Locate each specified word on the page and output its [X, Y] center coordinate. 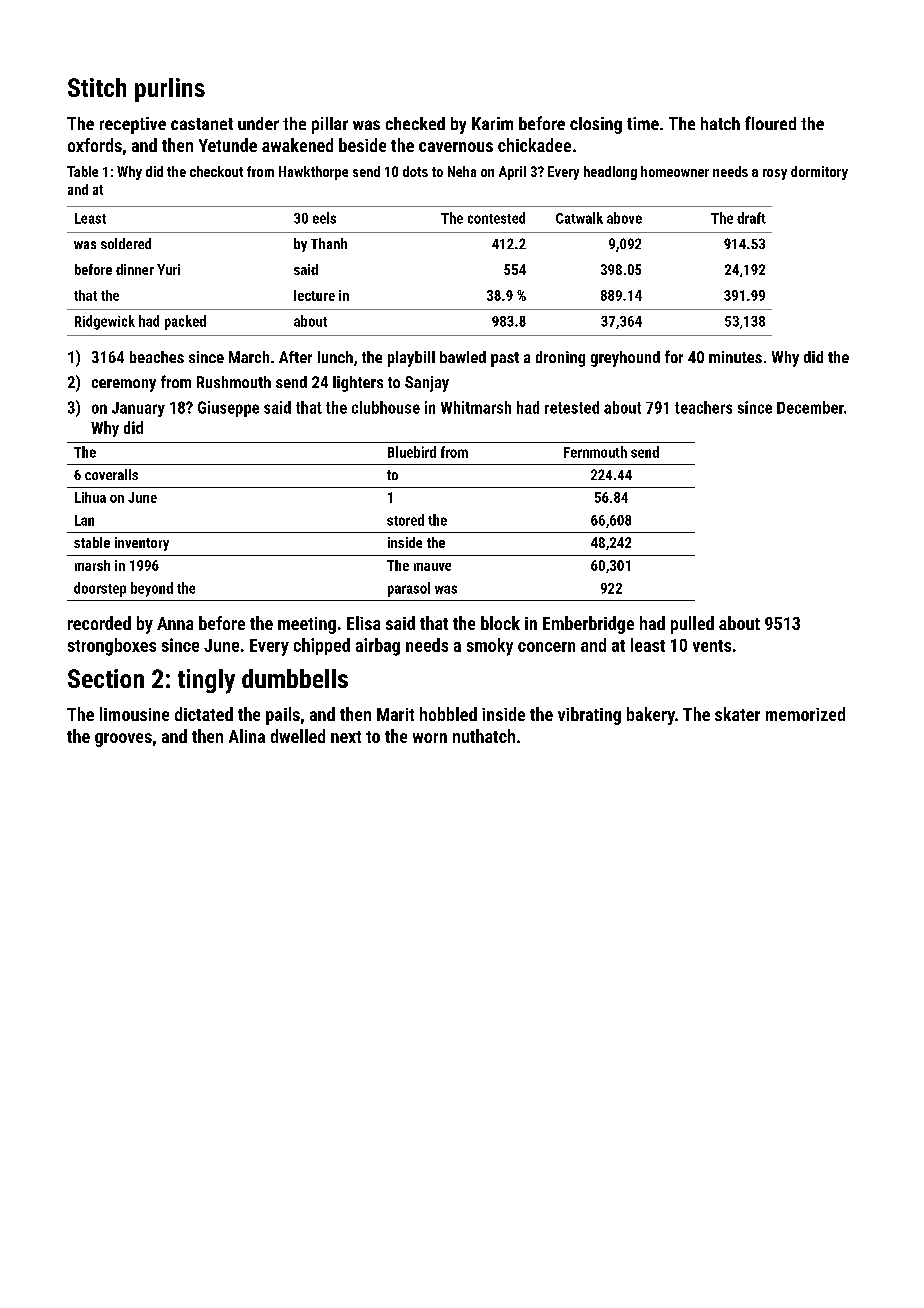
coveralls [111, 474]
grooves [123, 740]
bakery [651, 716]
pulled [692, 625]
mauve [432, 567]
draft [751, 218]
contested [496, 218]
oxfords [95, 145]
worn [430, 738]
